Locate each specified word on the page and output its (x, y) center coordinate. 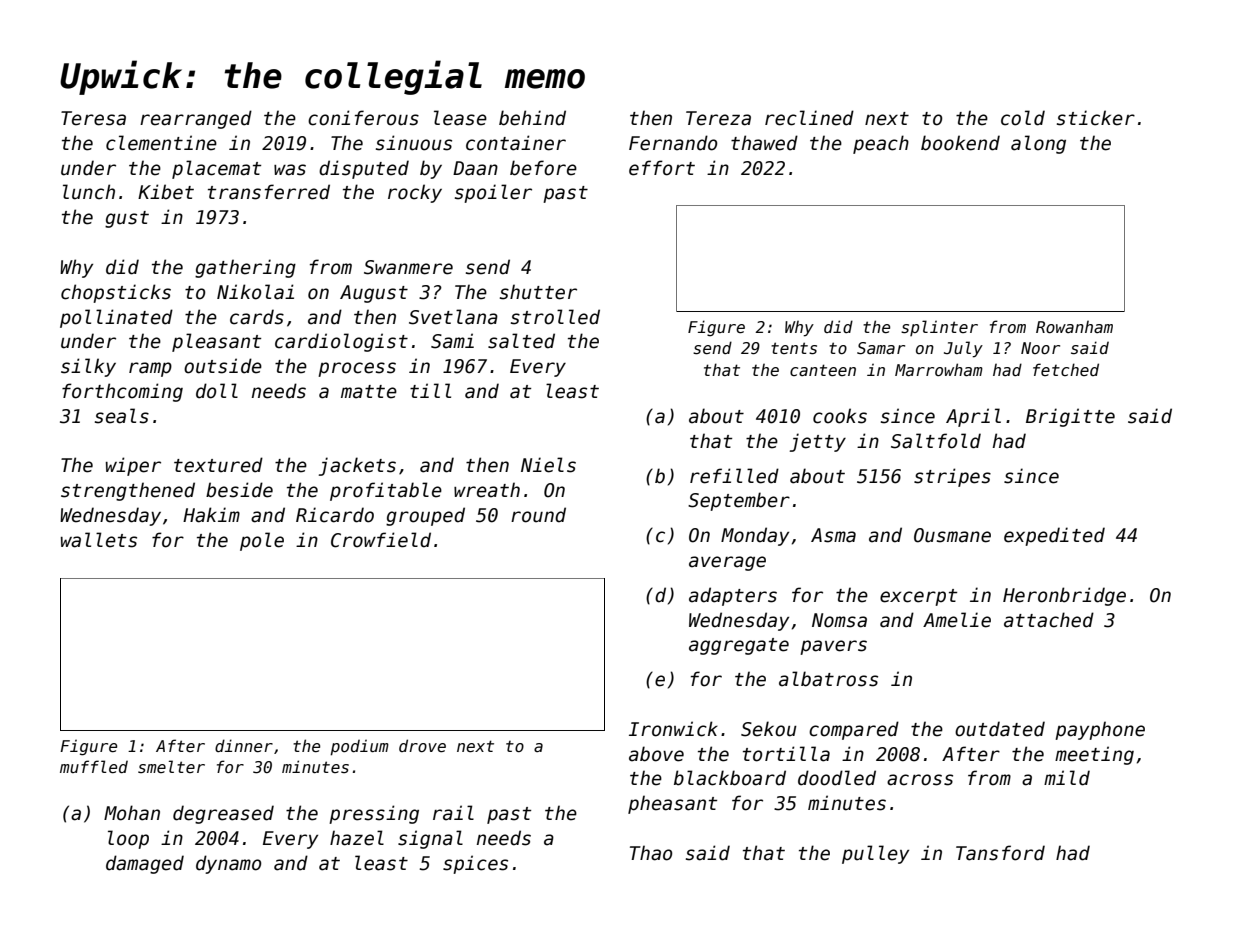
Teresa (93, 118)
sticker (1096, 118)
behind (532, 118)
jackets (357, 466)
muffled (94, 767)
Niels (548, 465)
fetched (1066, 369)
